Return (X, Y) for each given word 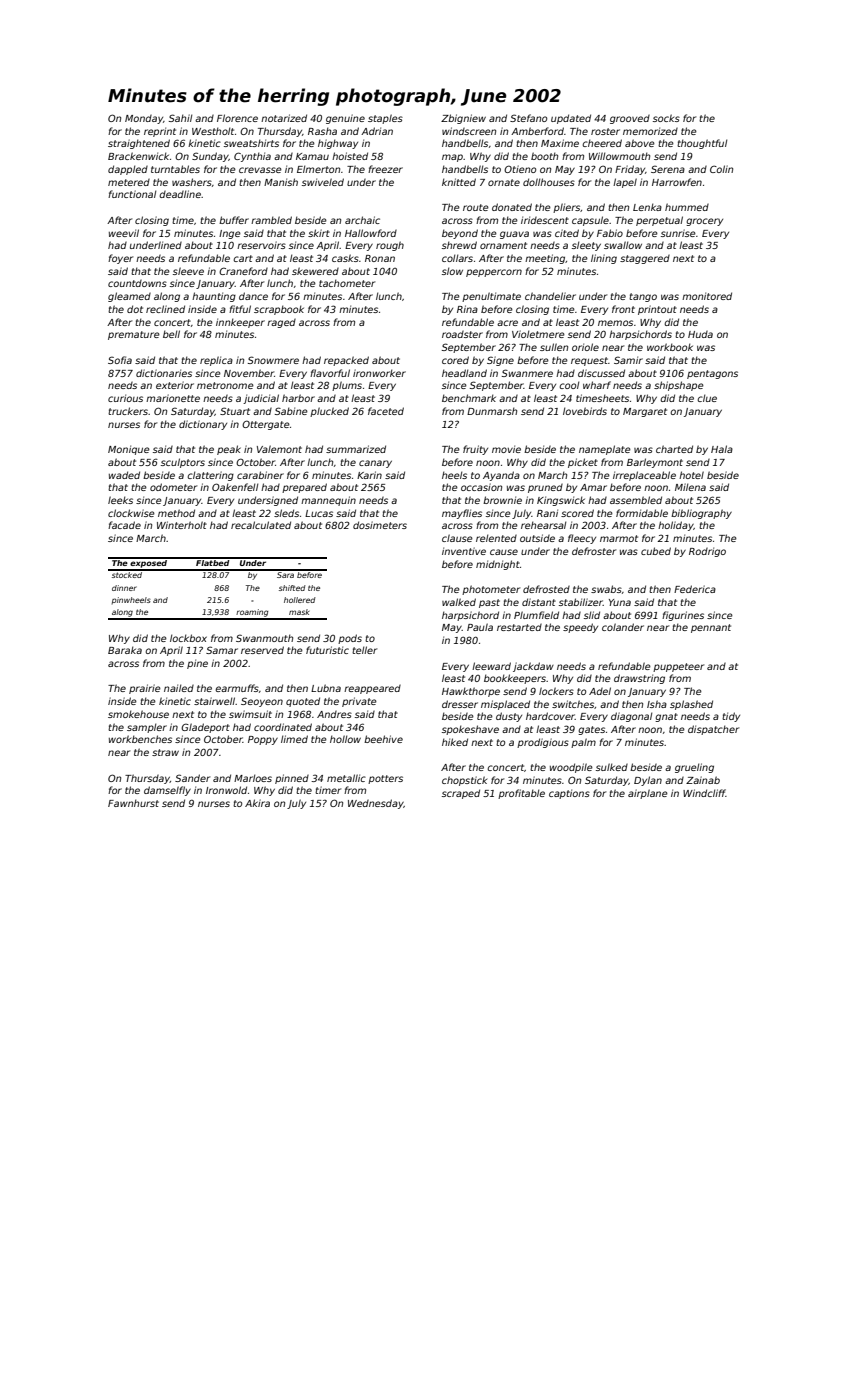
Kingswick (561, 501)
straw (165, 752)
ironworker (379, 373)
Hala (722, 449)
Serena (668, 169)
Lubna (326, 688)
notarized (284, 118)
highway (338, 144)
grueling (694, 768)
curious (125, 398)
